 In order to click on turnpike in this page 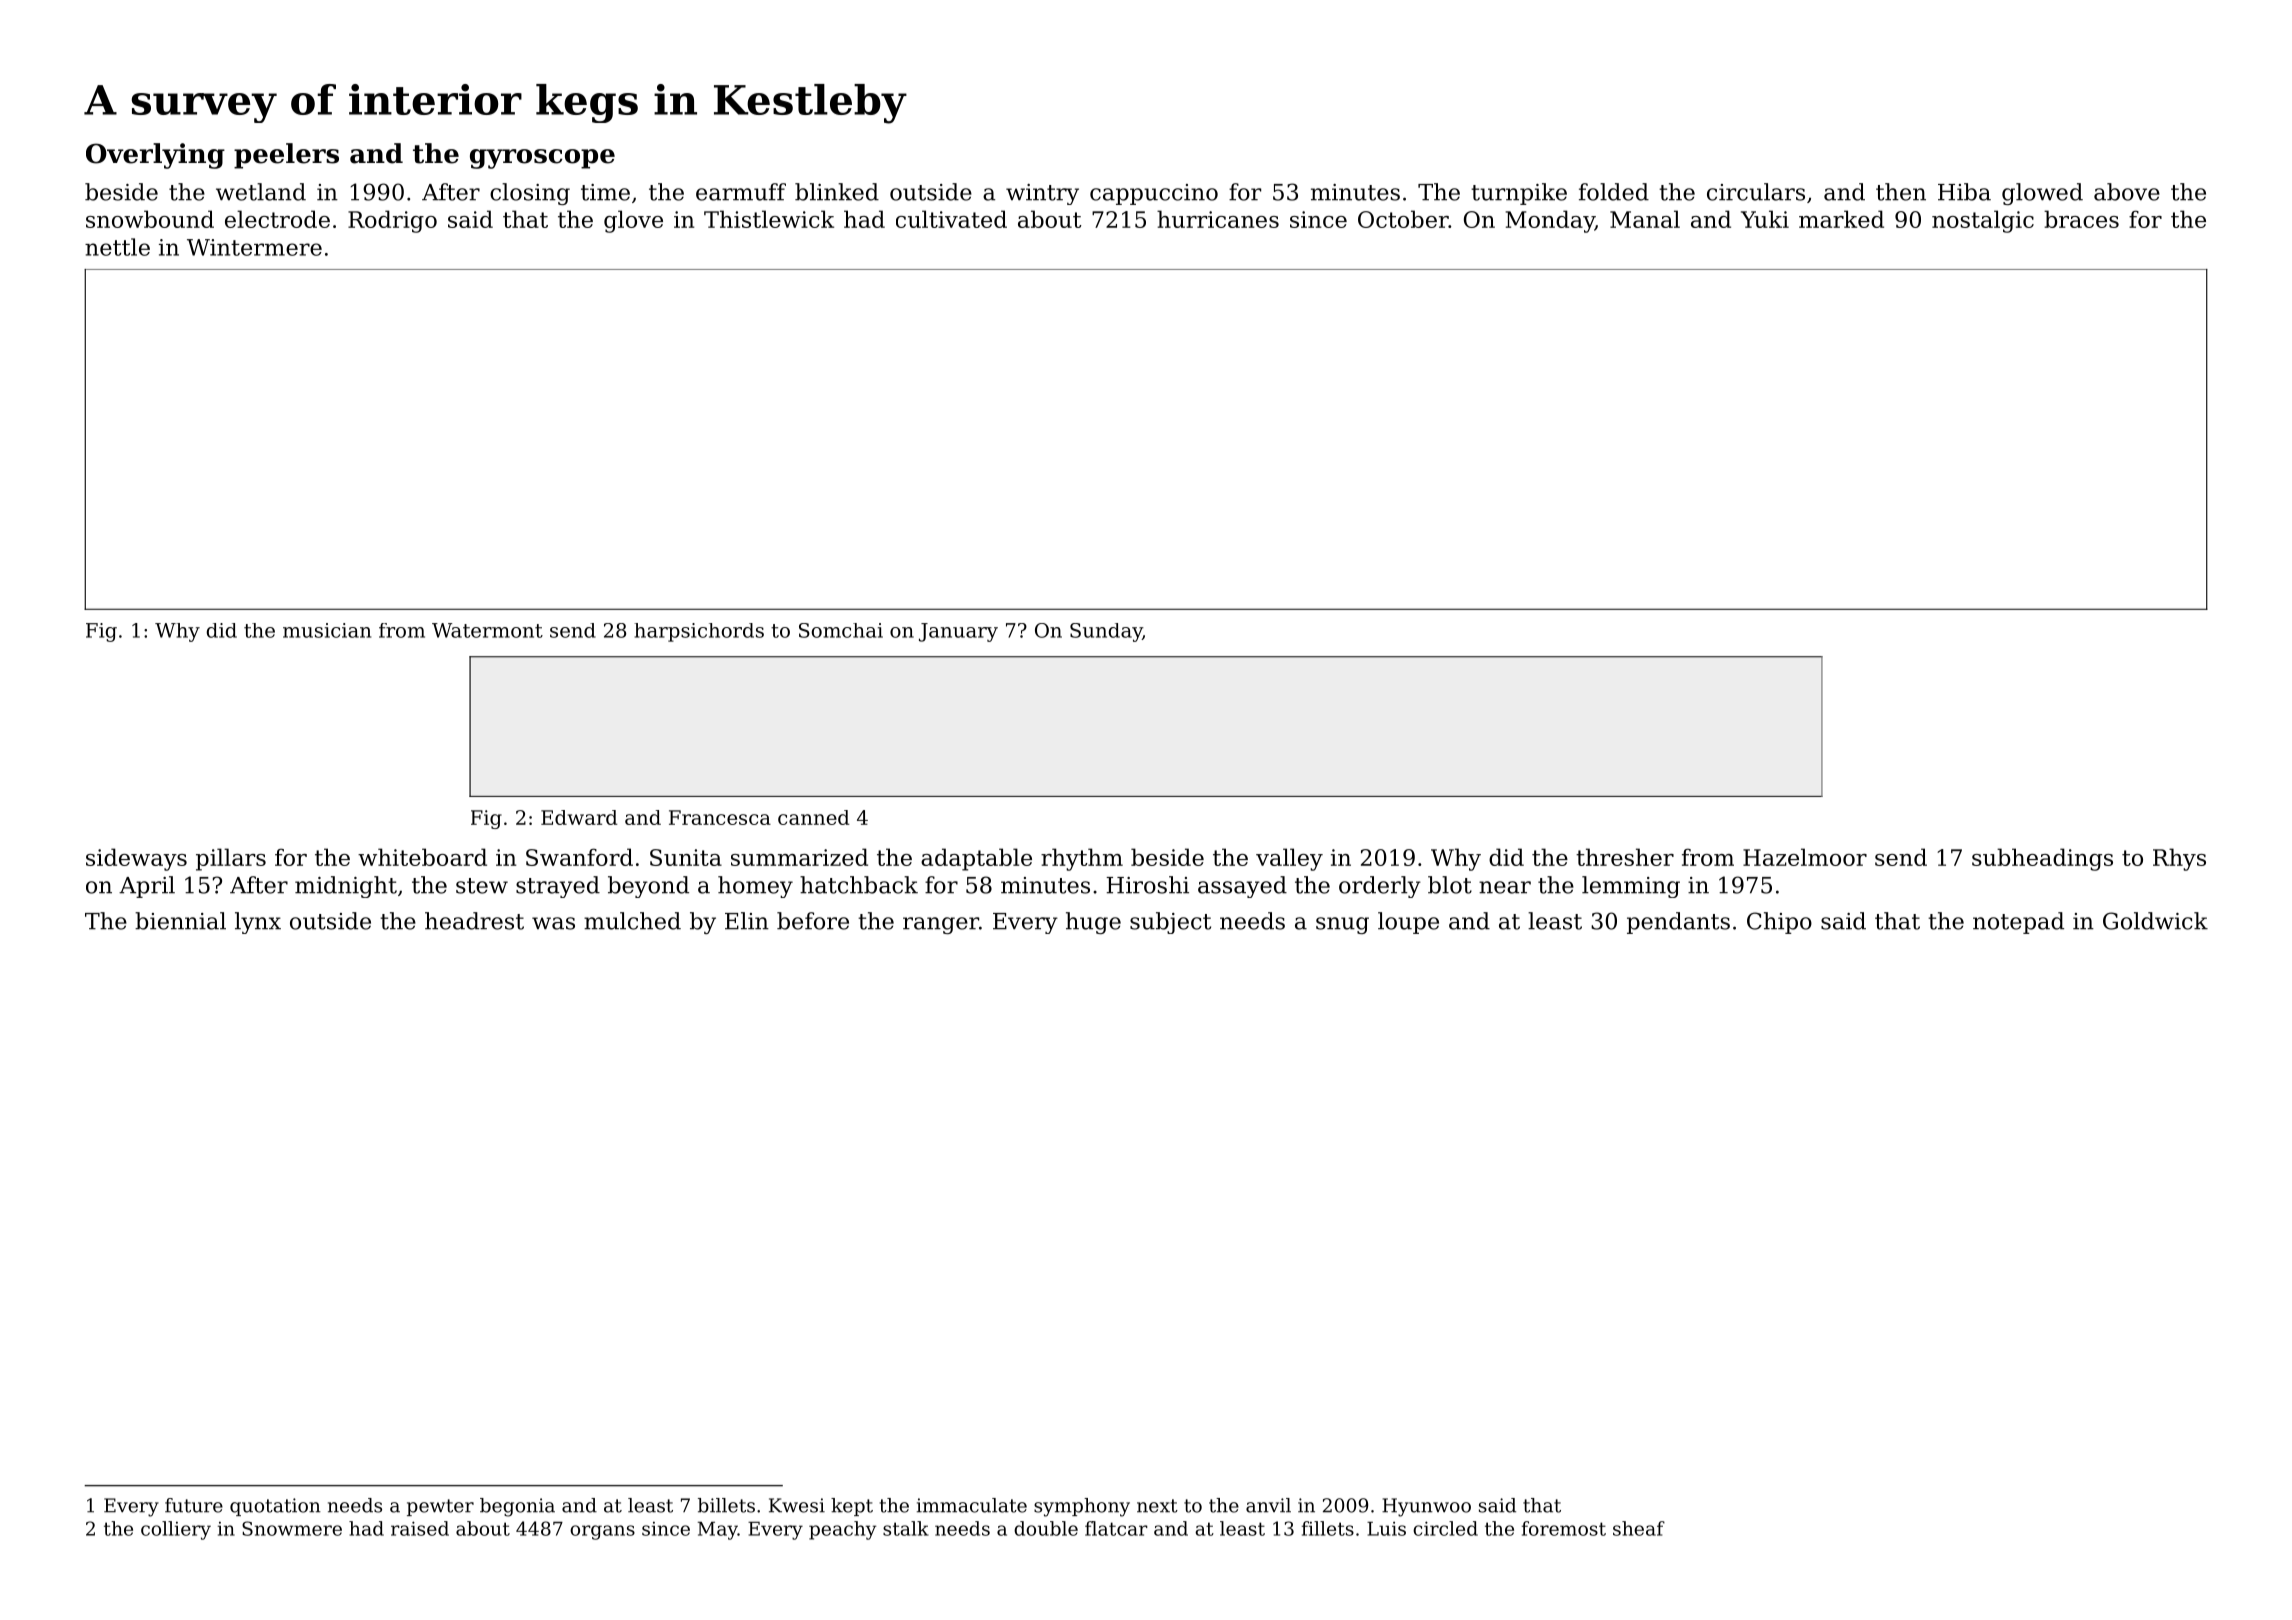, I will do `click(1519, 194)`.
